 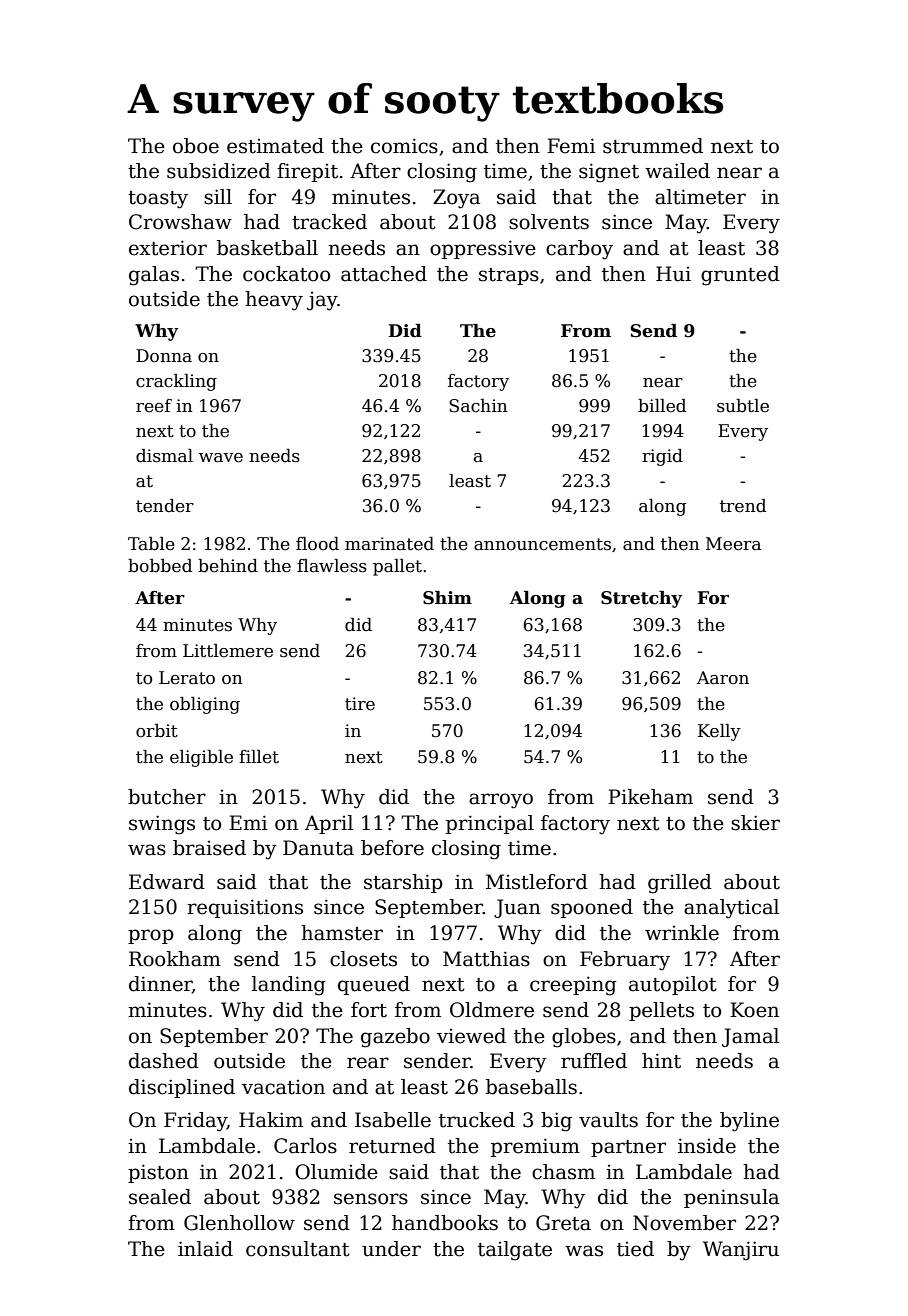 I want to click on analytical, so click(x=731, y=909).
